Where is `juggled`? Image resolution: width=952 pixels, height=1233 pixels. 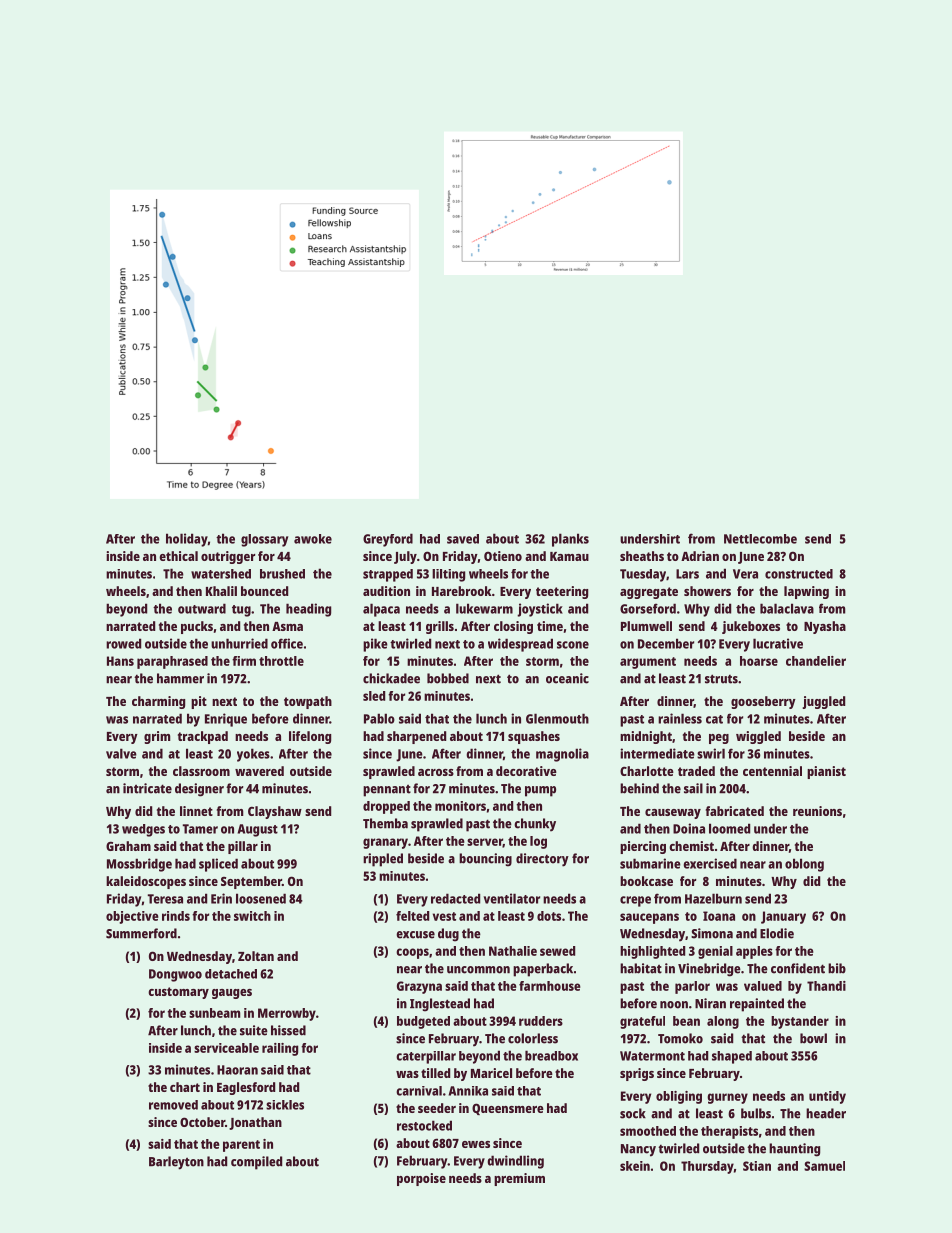
juggled is located at coordinates (823, 702).
